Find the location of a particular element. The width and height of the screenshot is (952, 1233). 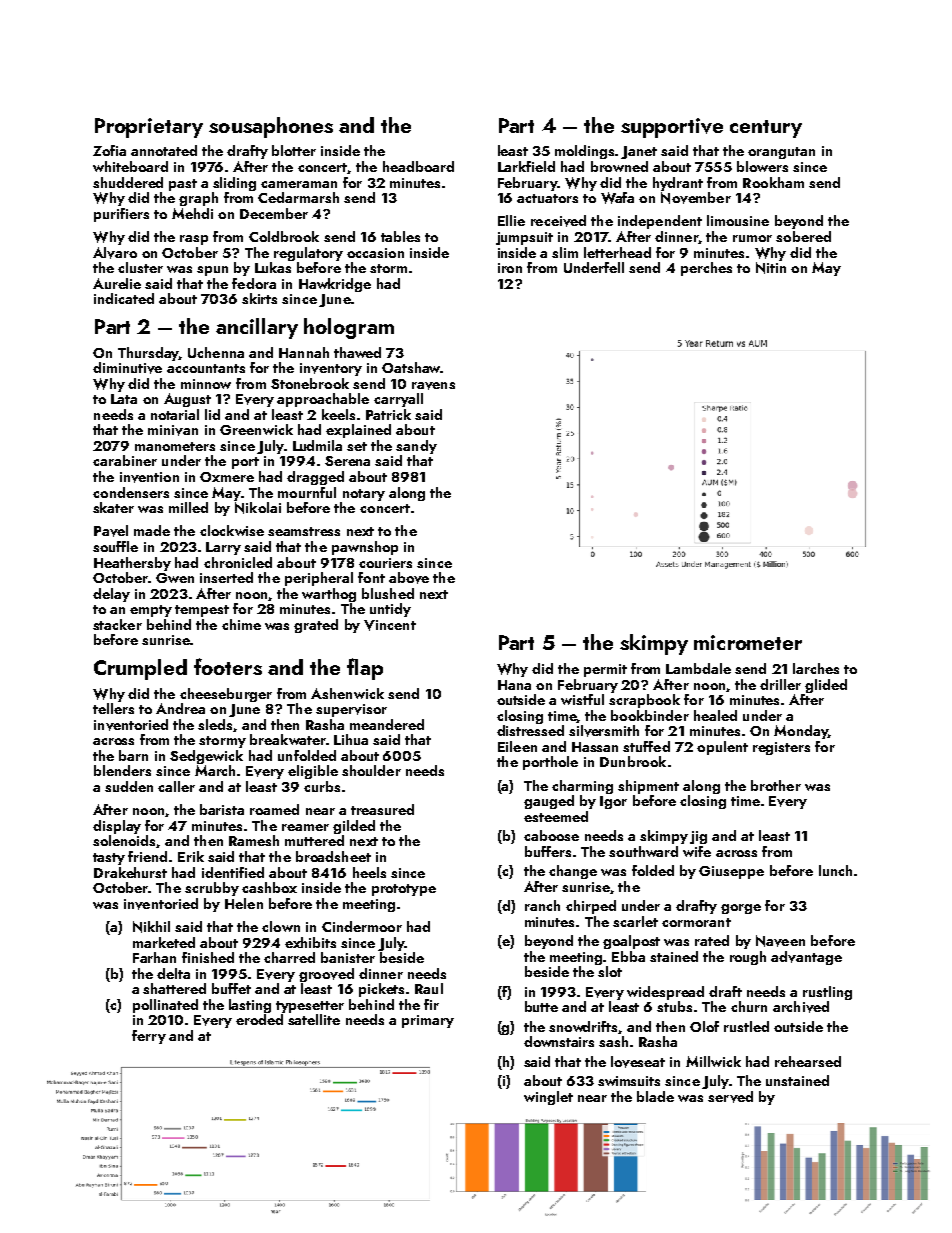

gauged is located at coordinates (549, 802).
